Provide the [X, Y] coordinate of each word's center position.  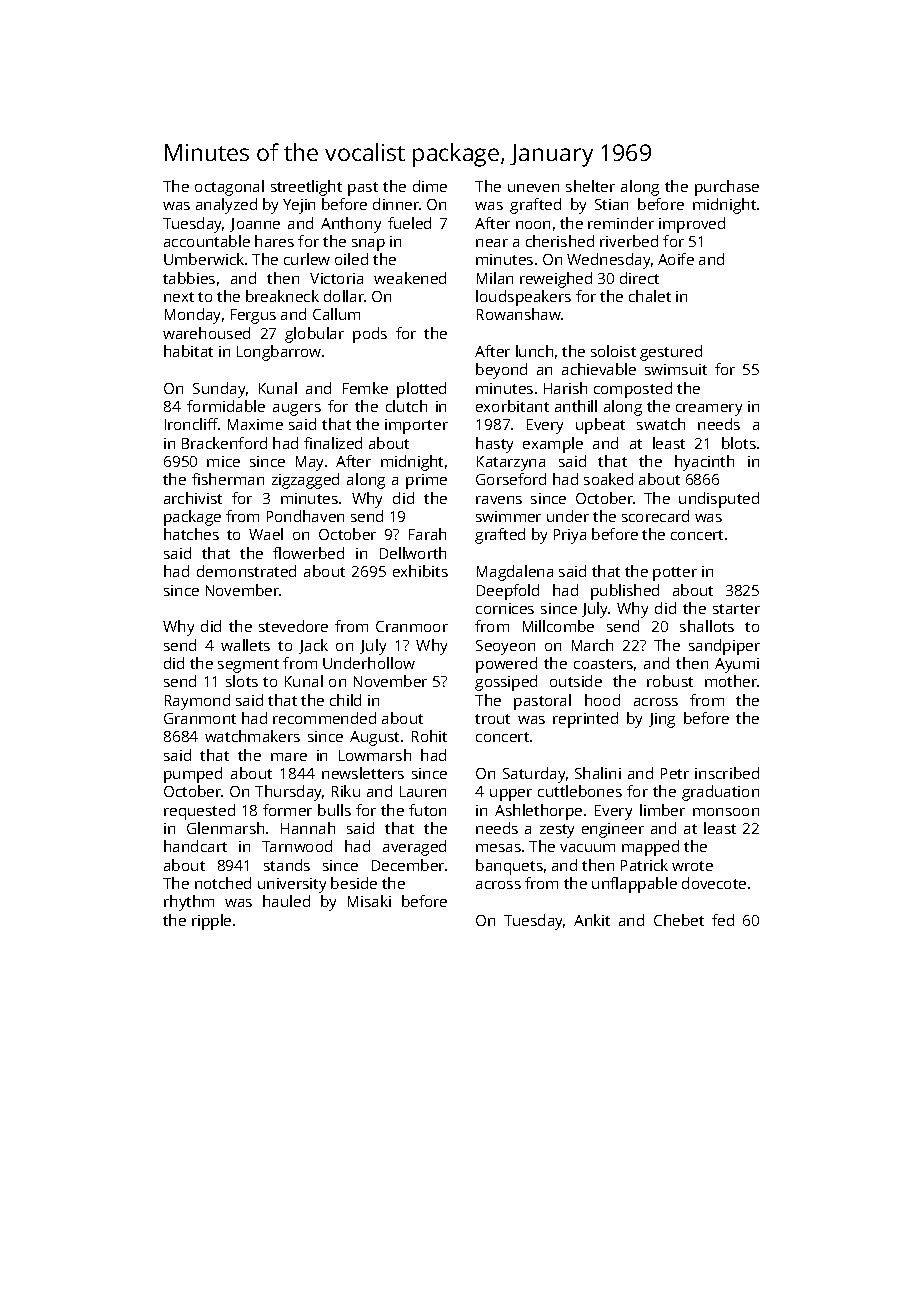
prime [426, 481]
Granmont [200, 718]
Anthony [351, 225]
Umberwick [204, 259]
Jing [662, 720]
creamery [709, 410]
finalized [333, 443]
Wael [266, 534]
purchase [727, 188]
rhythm [189, 903]
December [408, 865]
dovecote [714, 883]
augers [297, 410]
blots [739, 443]
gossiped [506, 683]
